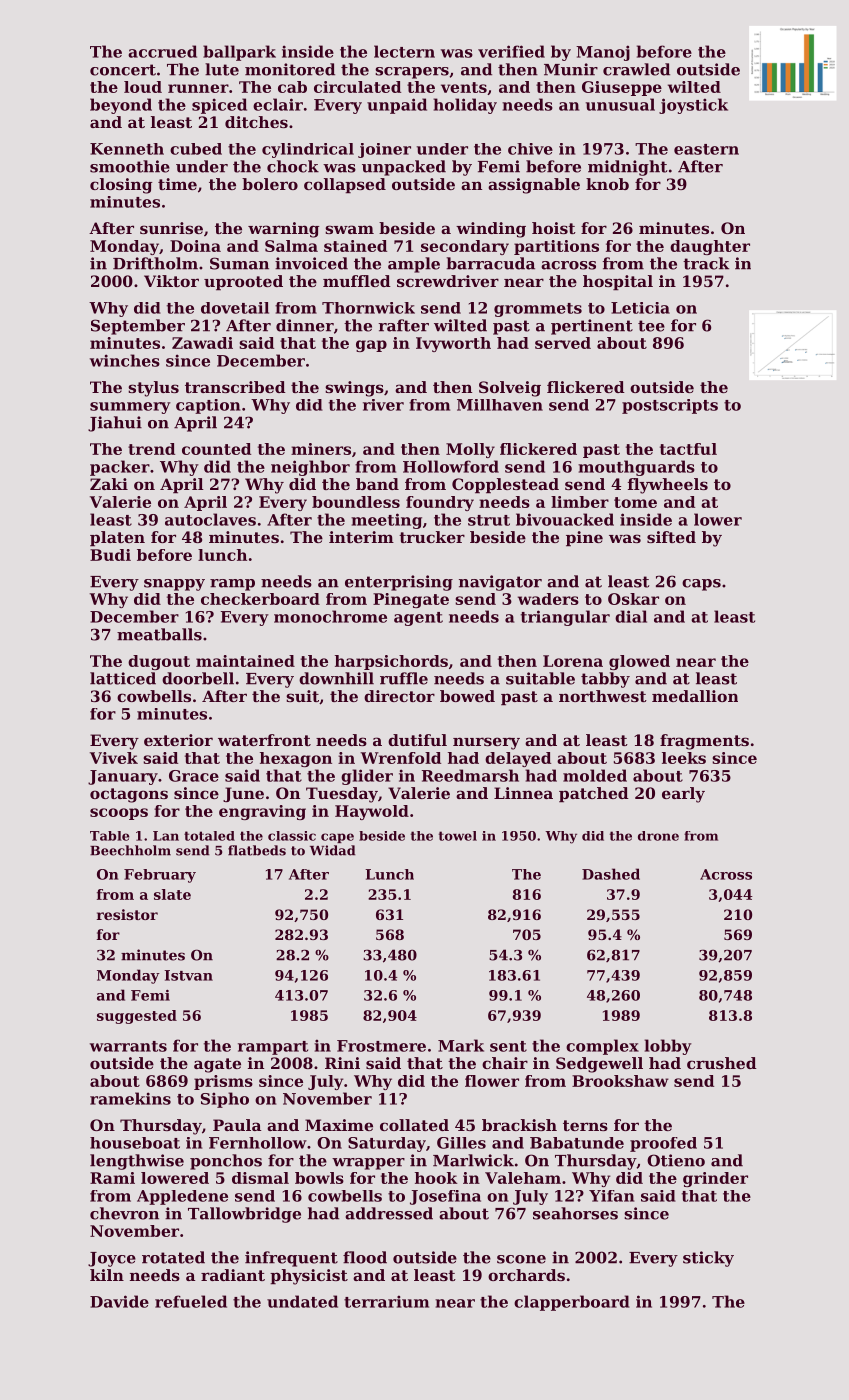  I want to click on lute, so click(222, 69).
